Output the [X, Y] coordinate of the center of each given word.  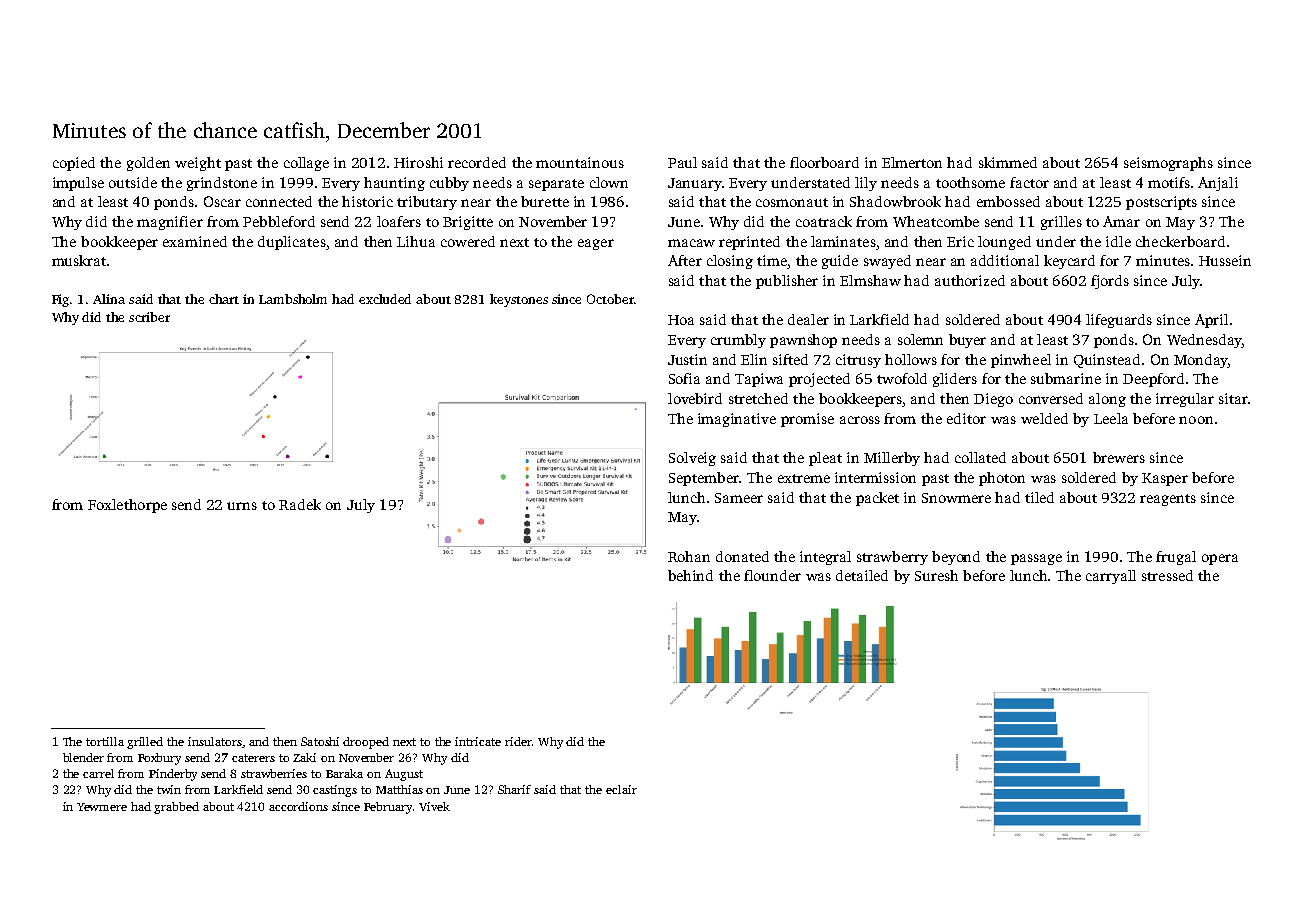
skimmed [1008, 162]
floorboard [824, 162]
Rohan [689, 556]
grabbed [176, 808]
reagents [1168, 500]
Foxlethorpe [127, 506]
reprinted [749, 243]
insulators [215, 741]
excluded [385, 299]
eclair [621, 789]
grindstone [222, 184]
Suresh [936, 575]
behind [690, 575]
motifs [1169, 182]
